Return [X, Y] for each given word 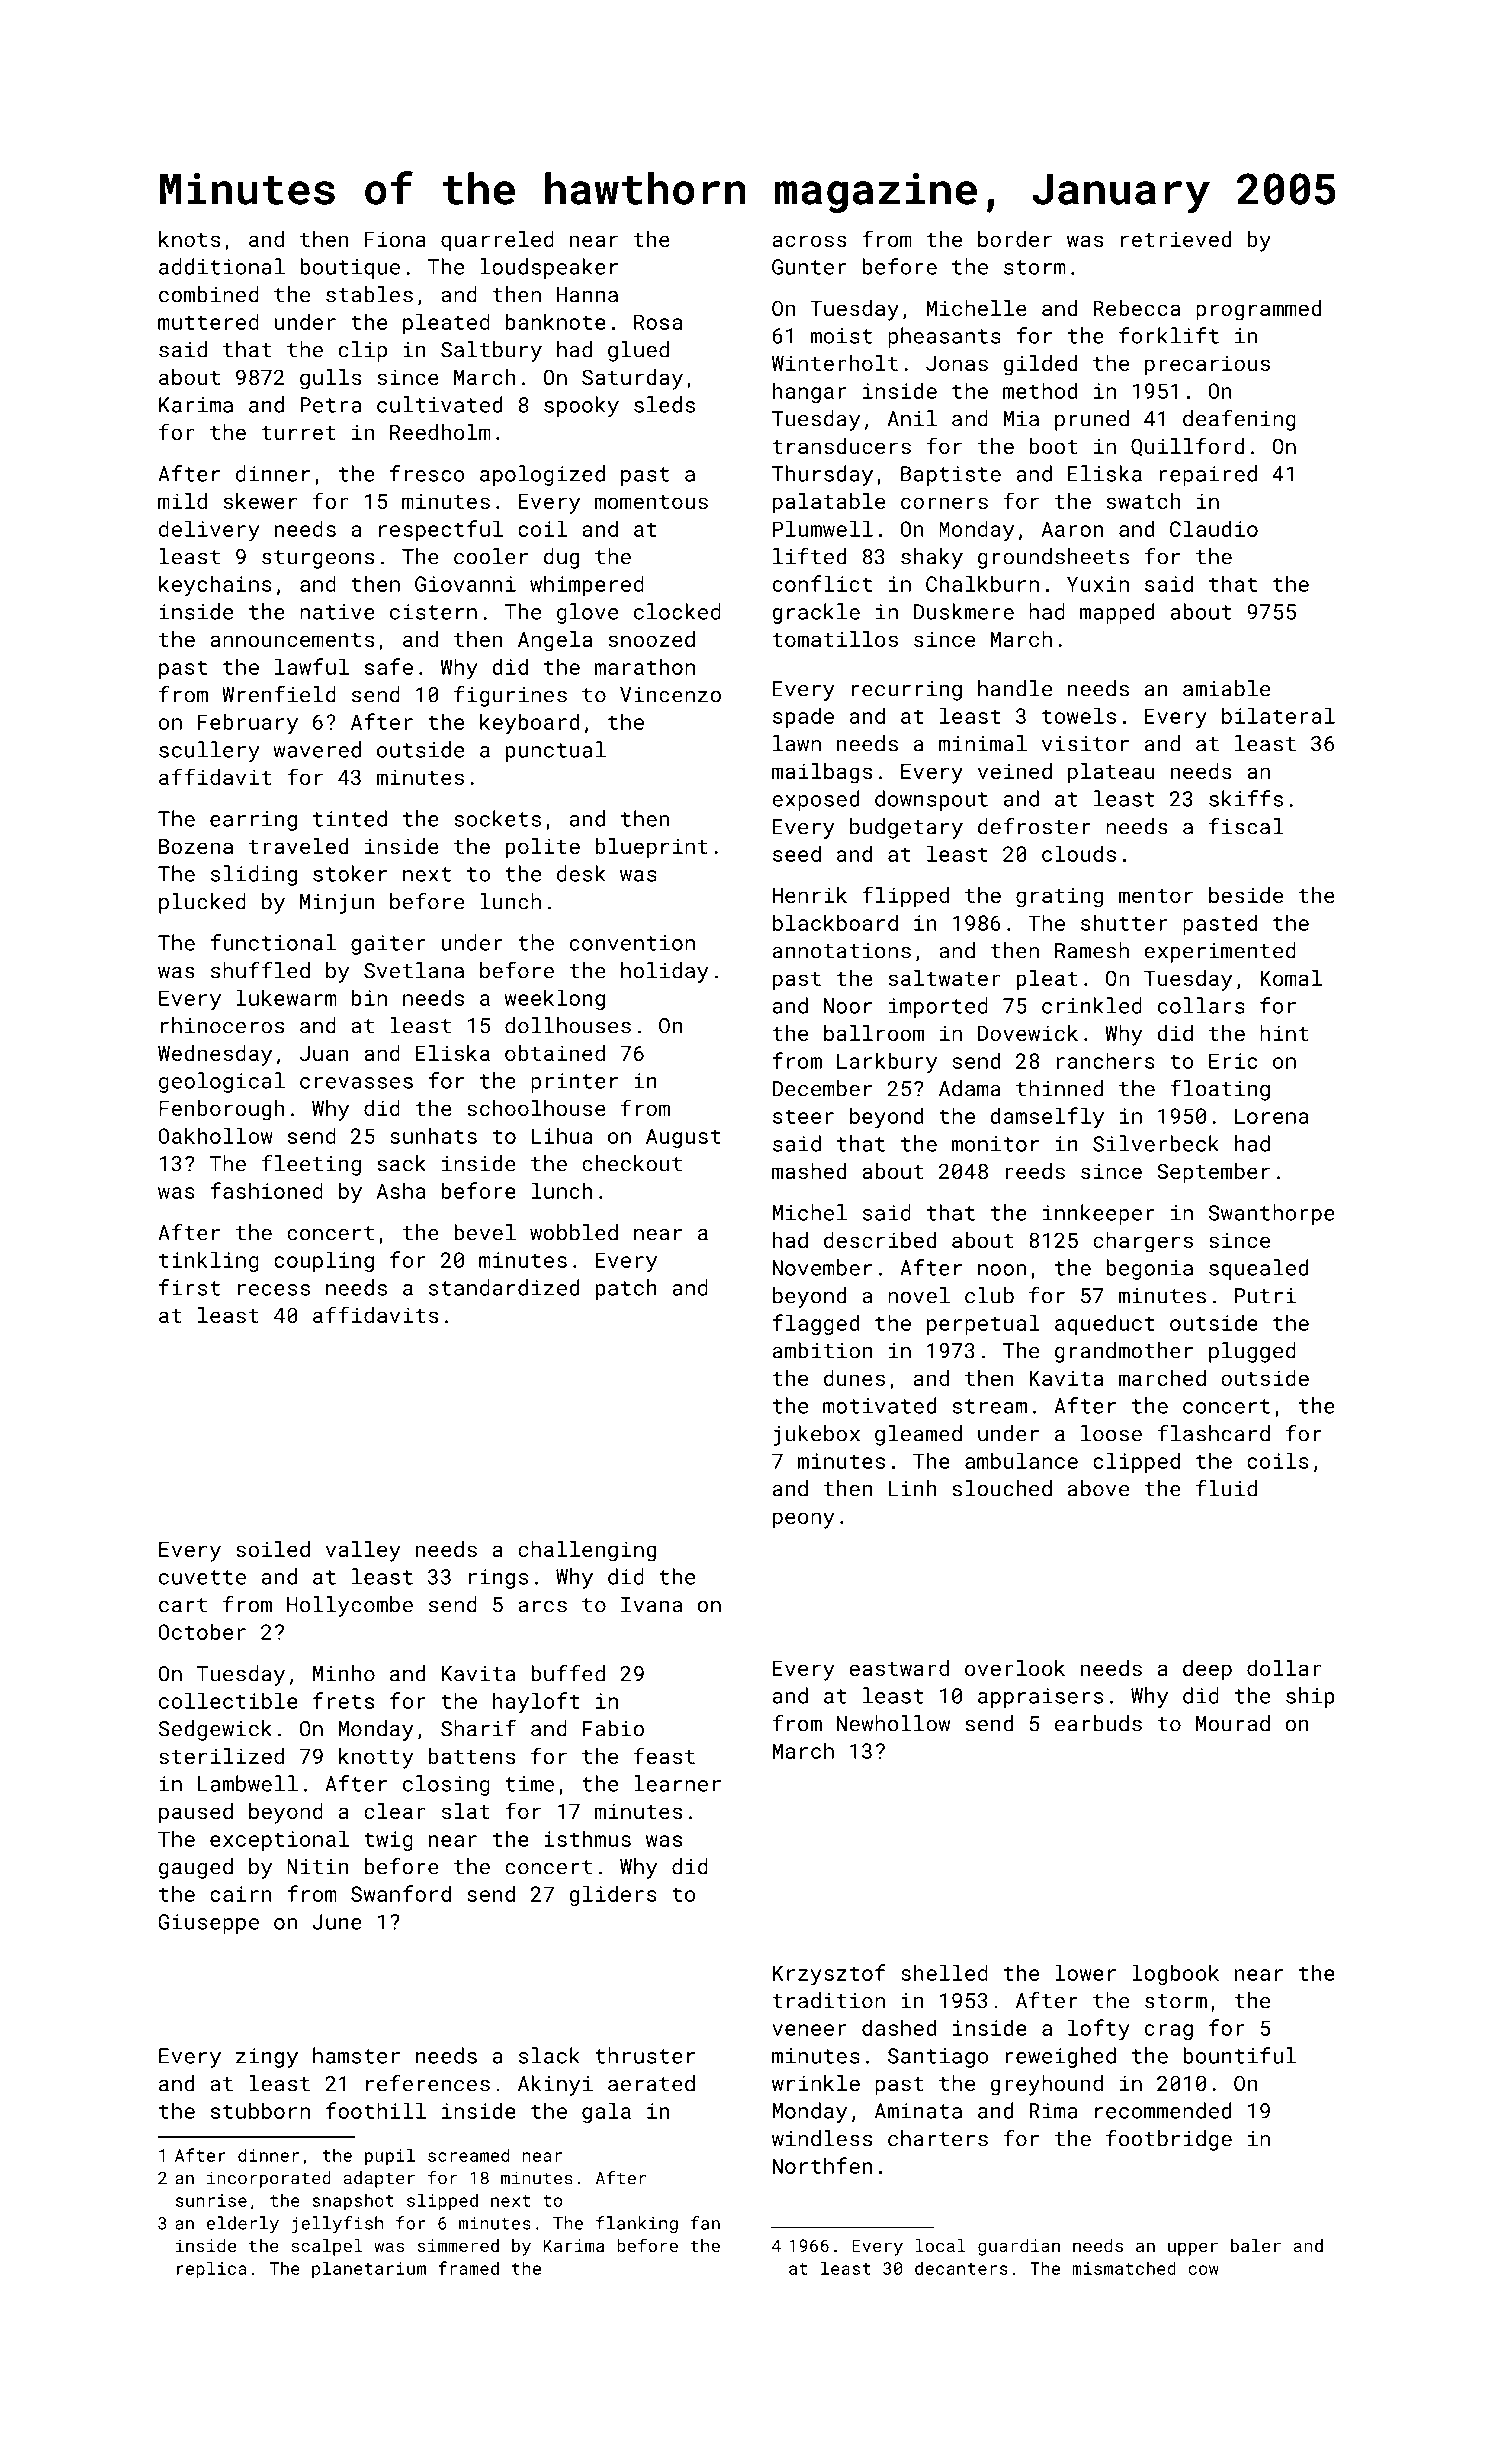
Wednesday [215, 1055]
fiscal [1246, 826]
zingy [267, 2058]
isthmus [587, 1838]
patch [626, 1289]
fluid [1226, 1488]
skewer [260, 501]
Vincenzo [670, 695]
